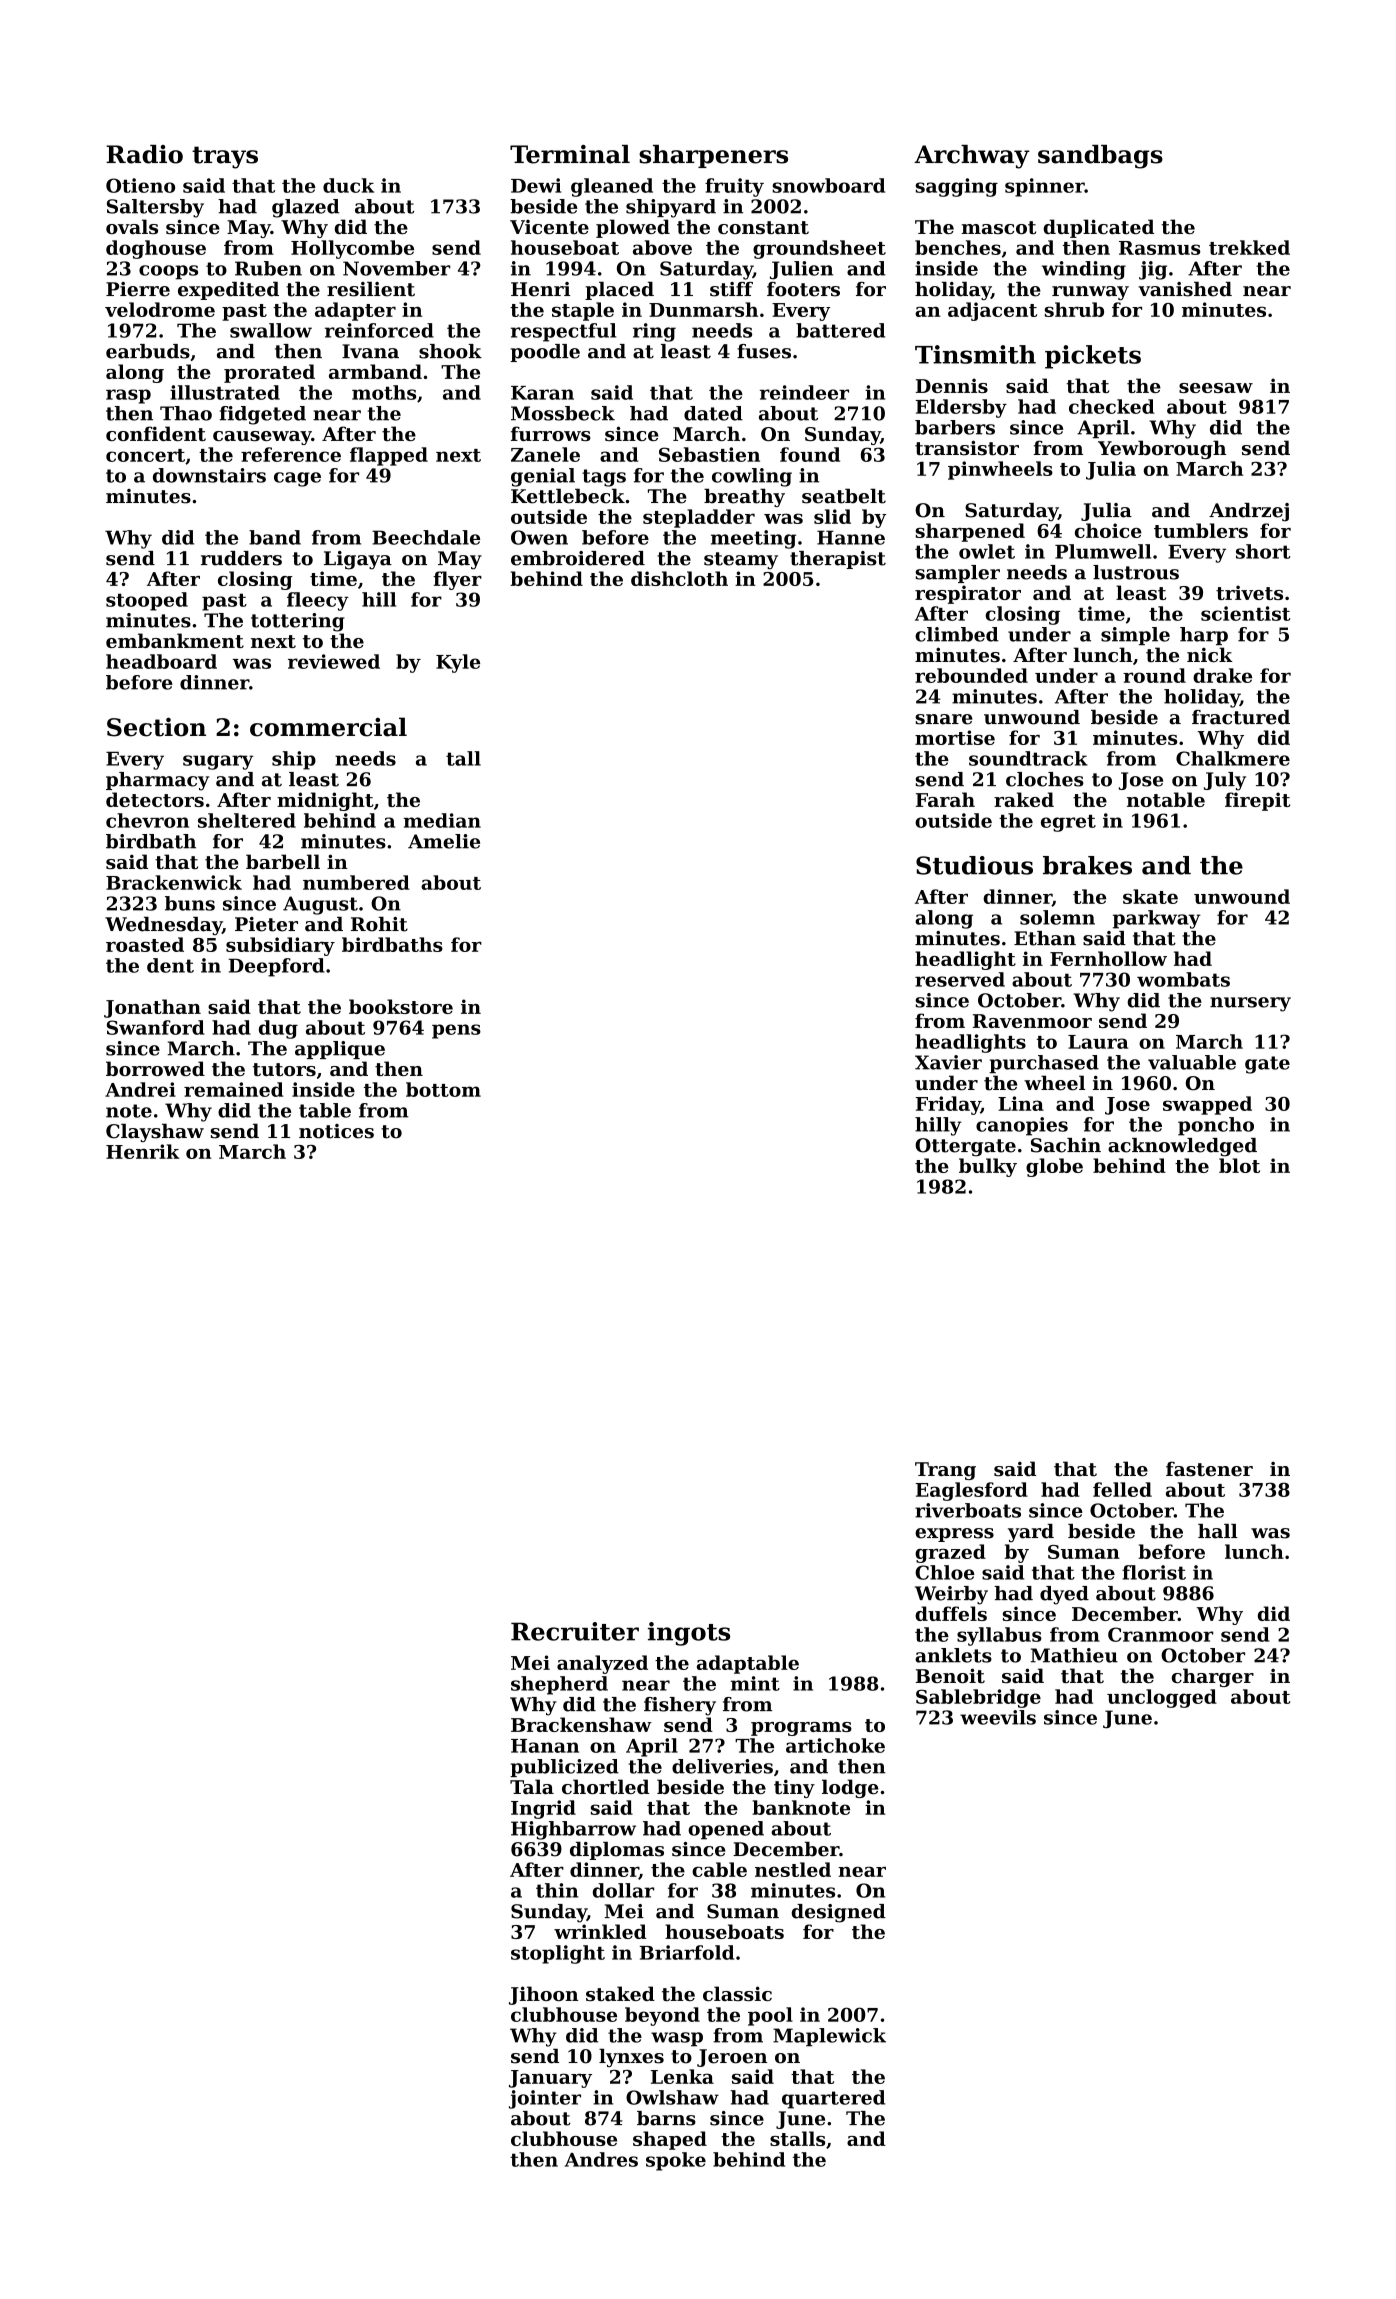  I want to click on climbed, so click(957, 634).
